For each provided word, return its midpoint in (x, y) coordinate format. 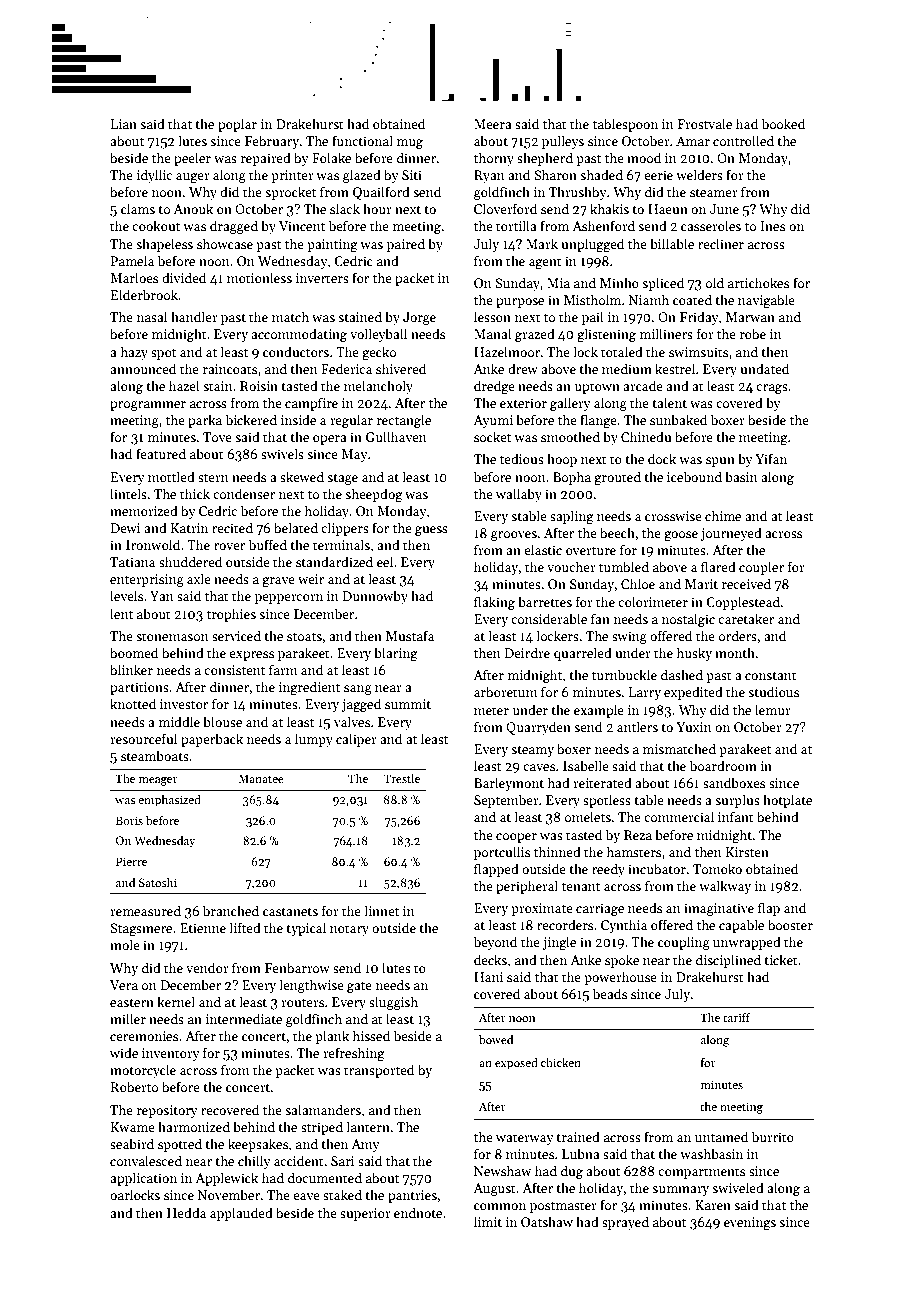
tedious (522, 458)
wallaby (519, 495)
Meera (493, 124)
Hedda (186, 1212)
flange (598, 421)
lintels (128, 493)
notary (349, 930)
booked (783, 123)
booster (790, 924)
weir (311, 579)
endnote (418, 1212)
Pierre (131, 861)
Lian (124, 124)
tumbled (624, 566)
